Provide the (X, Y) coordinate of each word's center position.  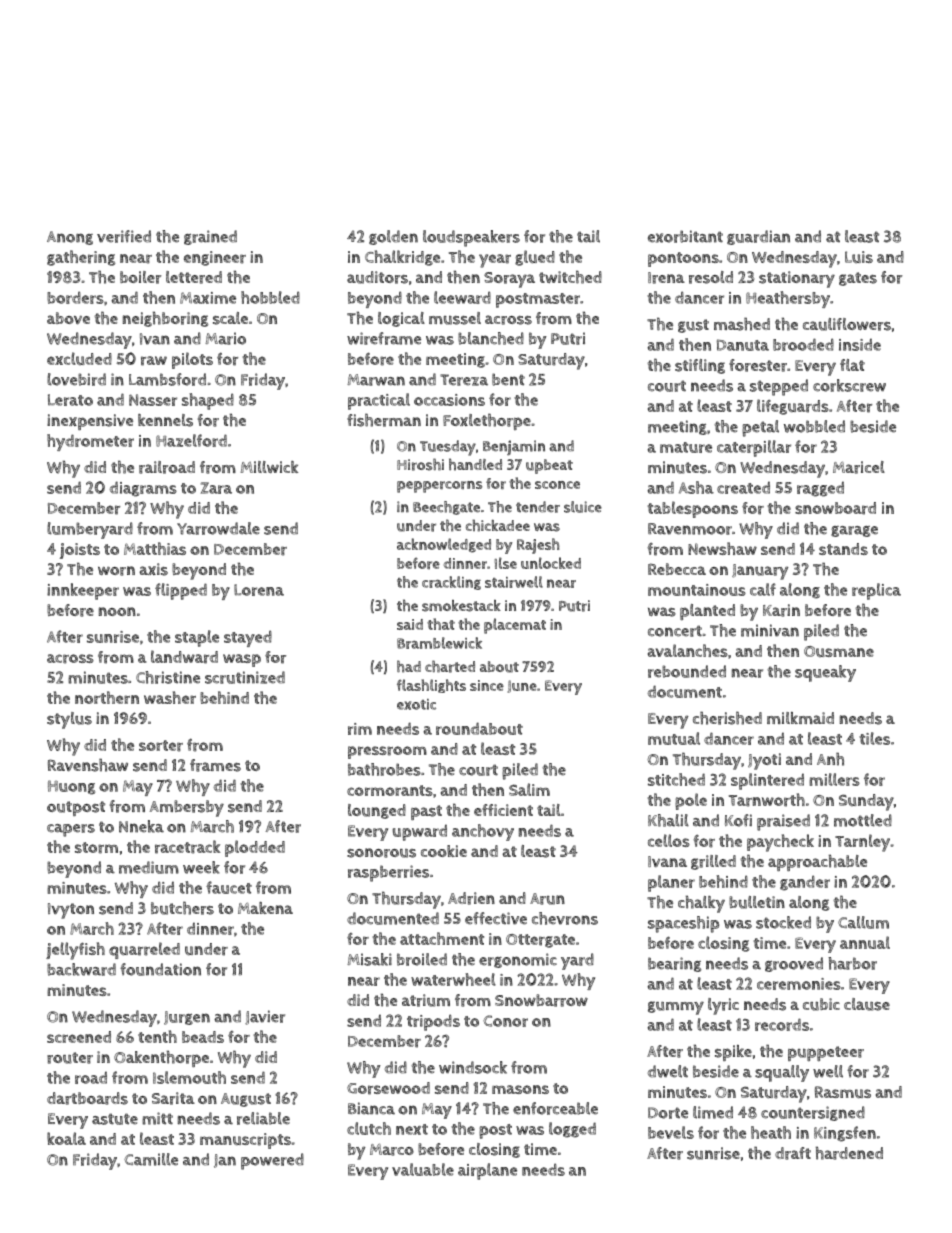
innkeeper (83, 591)
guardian (758, 237)
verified (124, 236)
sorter (161, 746)
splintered (767, 781)
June (522, 686)
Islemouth (189, 1077)
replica (876, 591)
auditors (377, 277)
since (487, 685)
